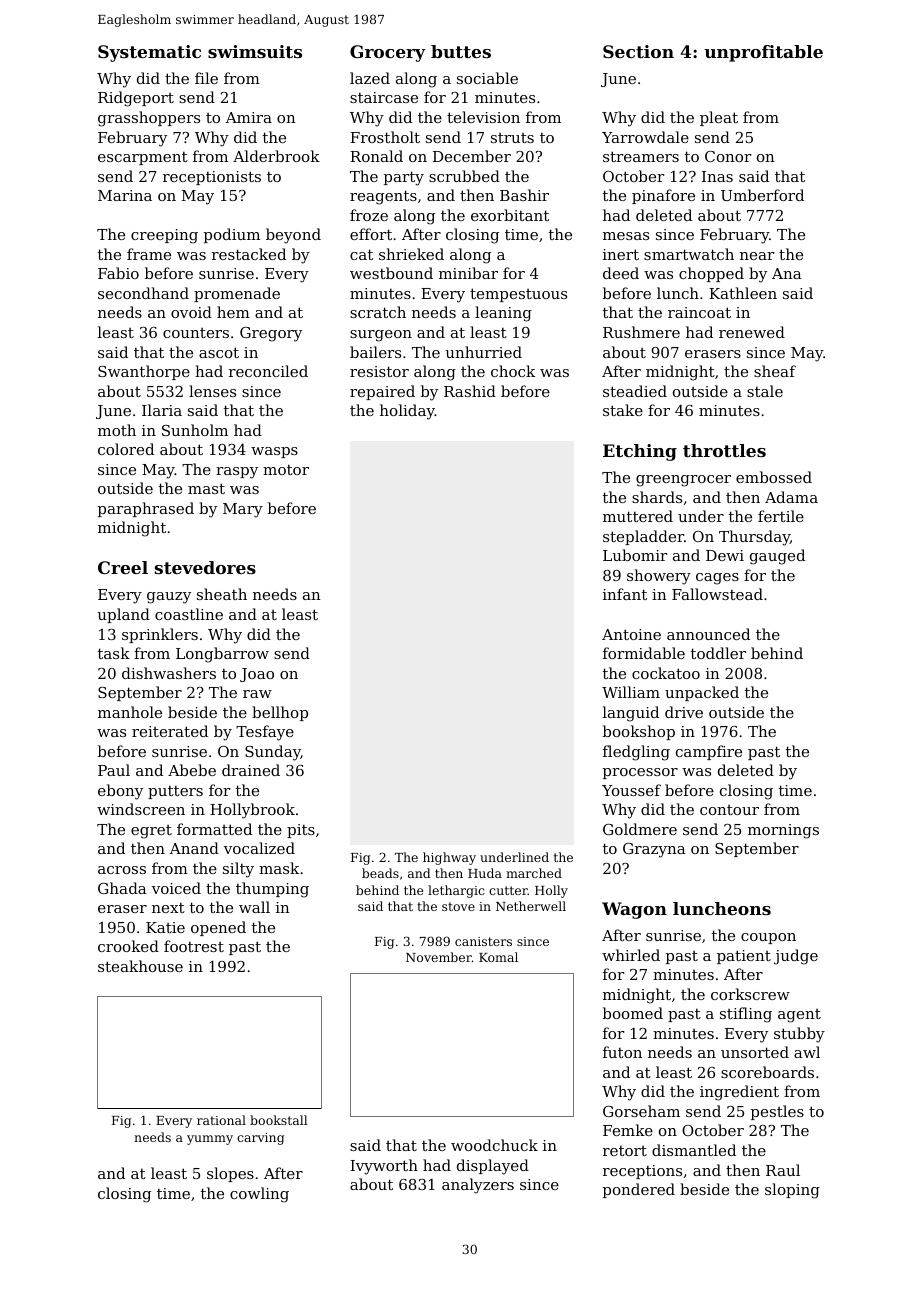 The image size is (924, 1308). What do you see at coordinates (762, 195) in the page?
I see `Umberford` at bounding box center [762, 195].
